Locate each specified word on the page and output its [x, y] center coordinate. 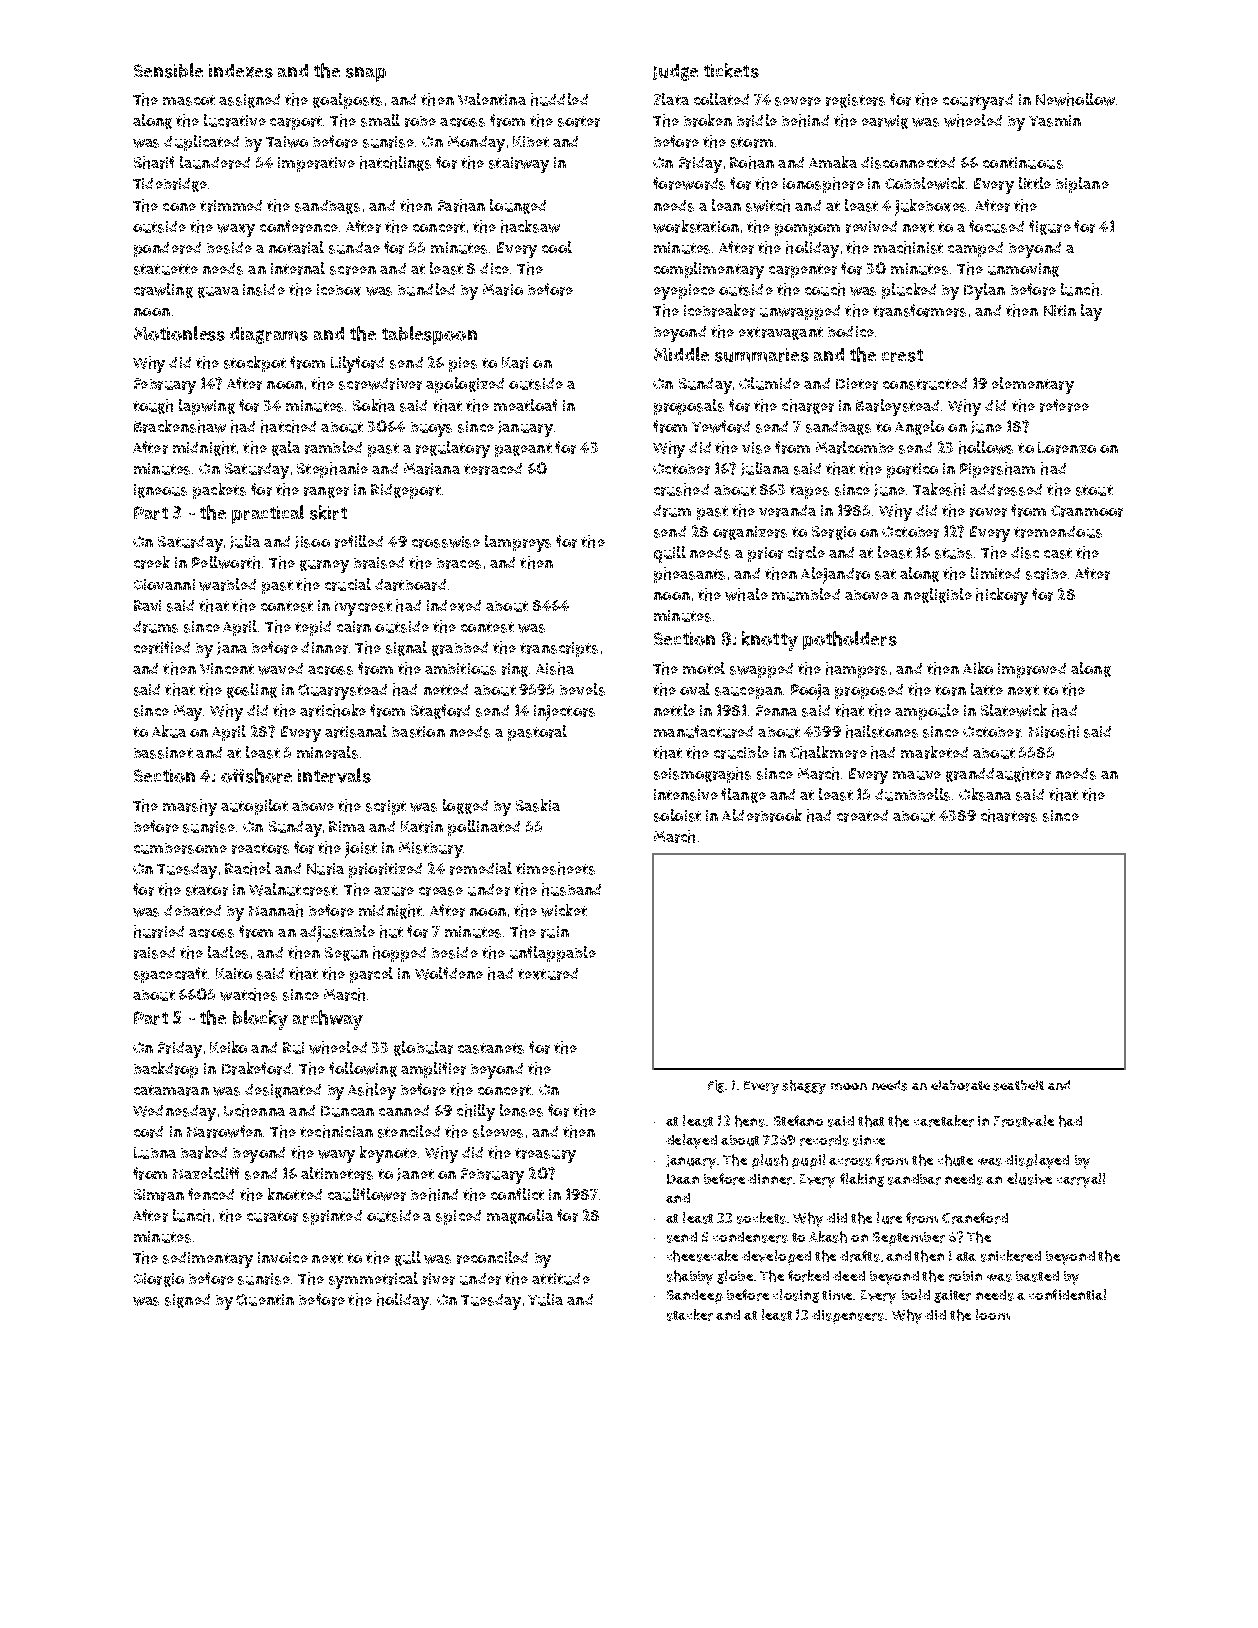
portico [912, 470]
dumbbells [912, 794]
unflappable [553, 954]
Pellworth [226, 562]
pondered [167, 249]
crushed [681, 489]
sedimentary [208, 1260]
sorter [579, 121]
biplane [1082, 185]
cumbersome [180, 848]
